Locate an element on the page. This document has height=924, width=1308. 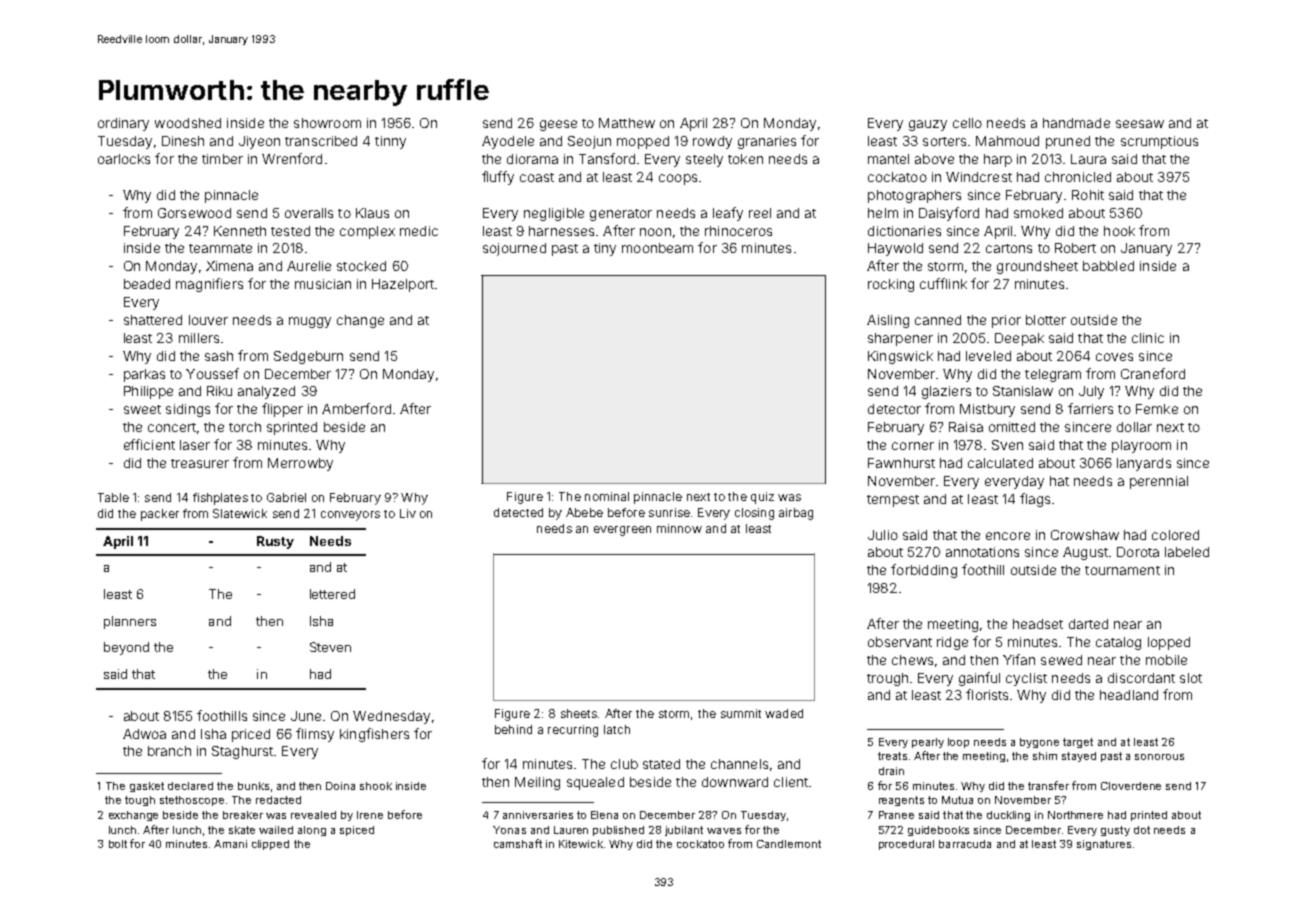
Matthew is located at coordinates (627, 123).
